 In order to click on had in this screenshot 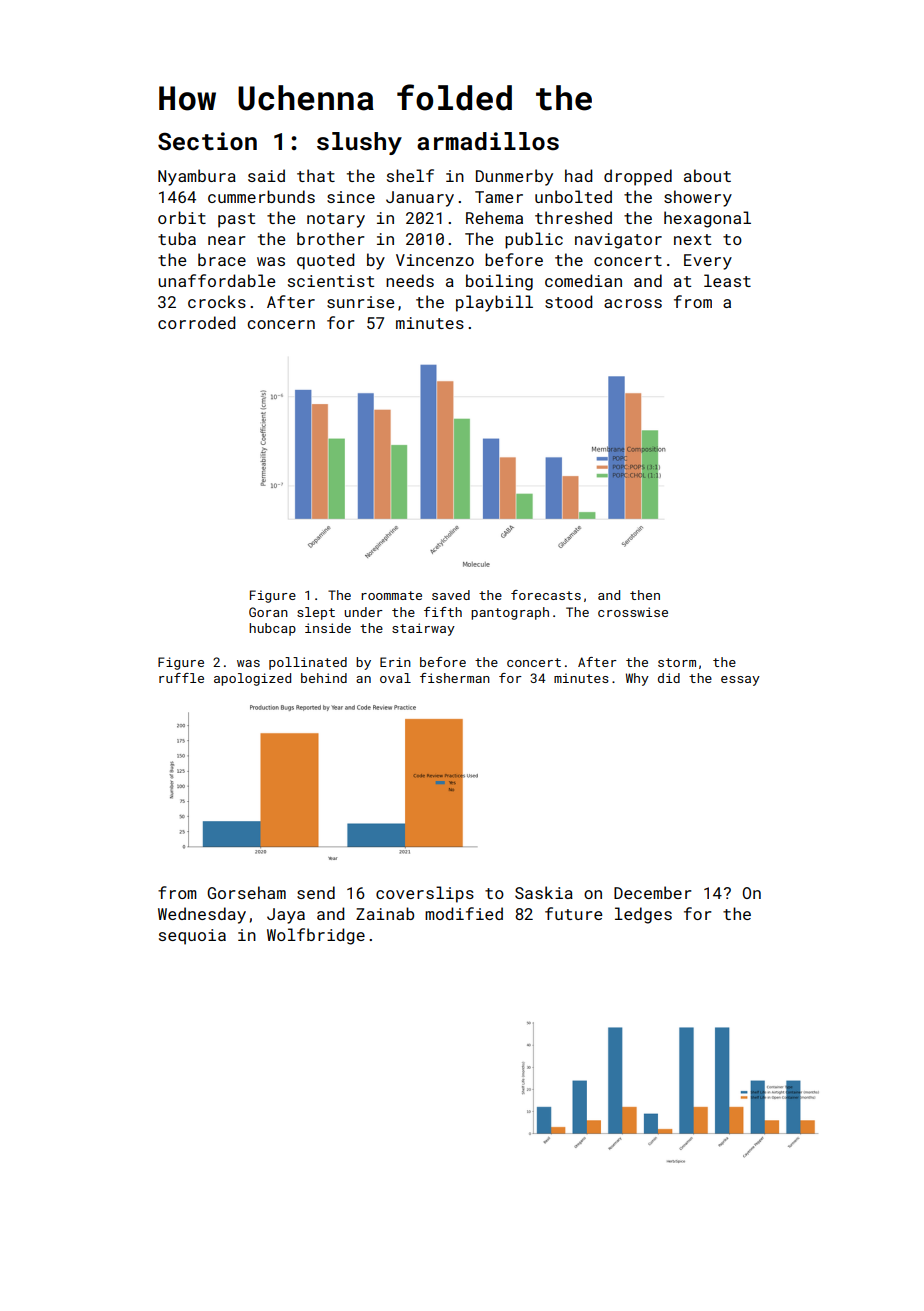, I will do `click(578, 175)`.
